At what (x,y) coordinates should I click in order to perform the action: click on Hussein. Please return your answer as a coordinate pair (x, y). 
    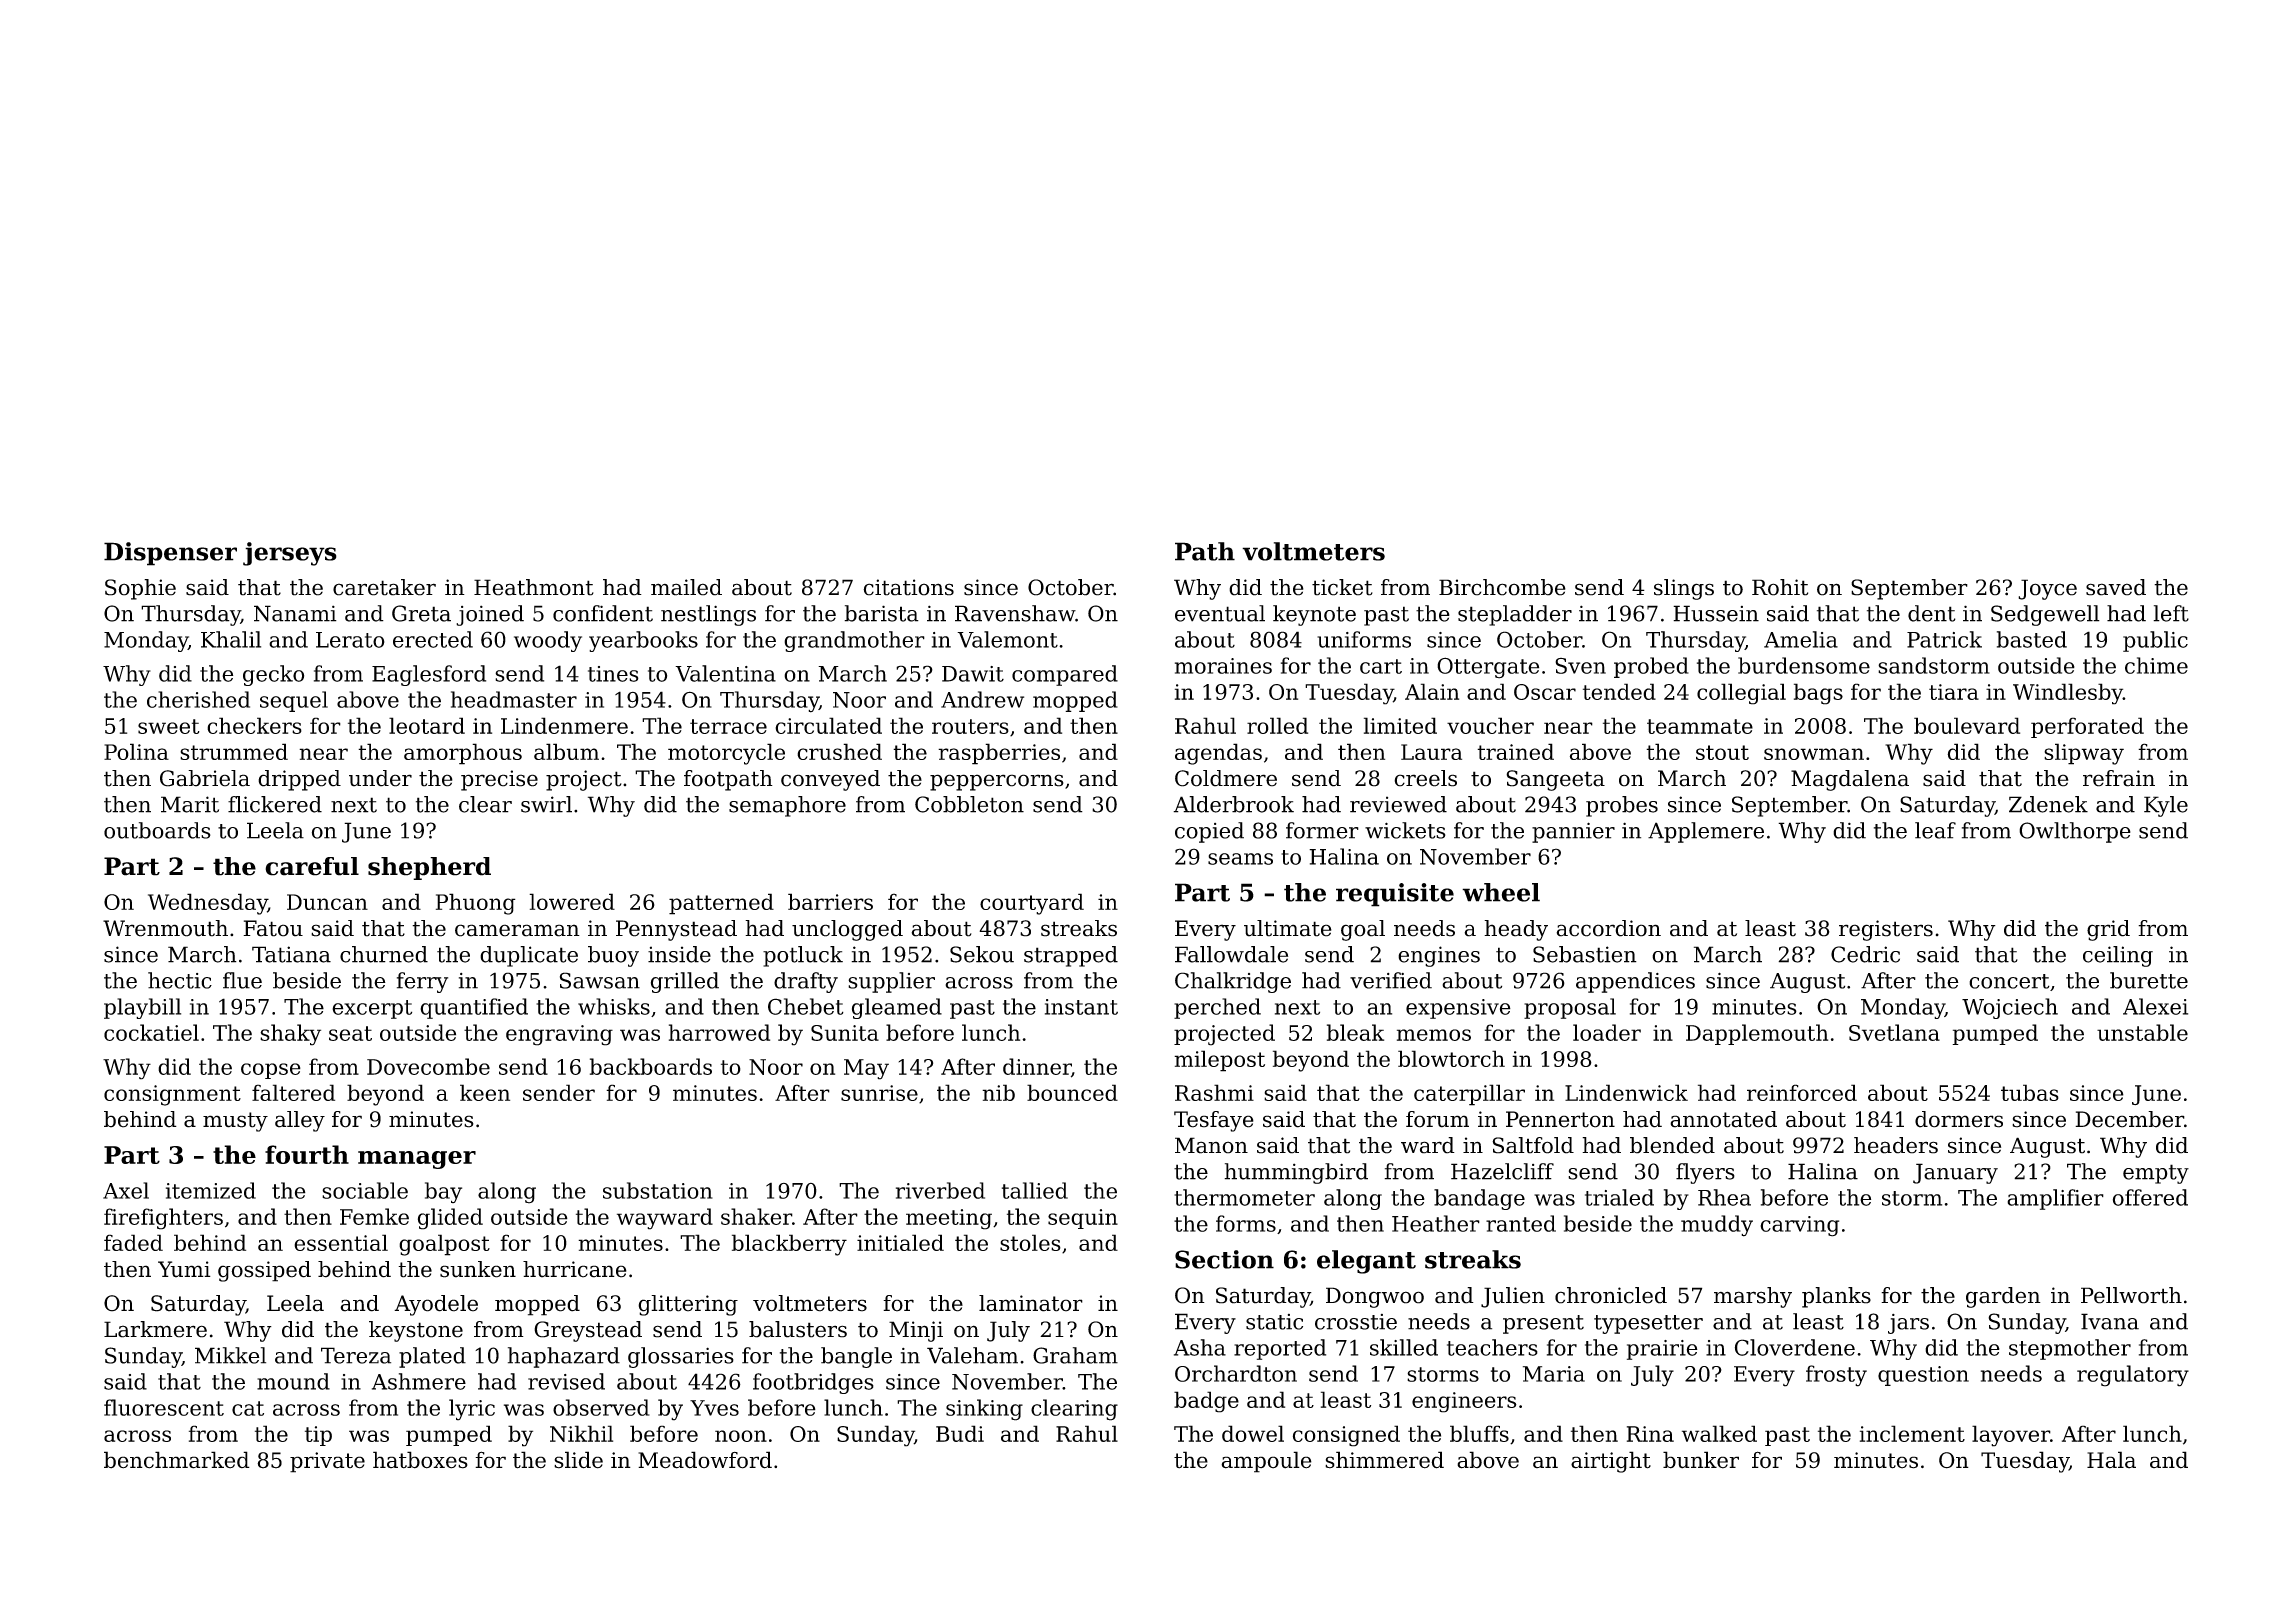
    Looking at the image, I should click on (1716, 613).
